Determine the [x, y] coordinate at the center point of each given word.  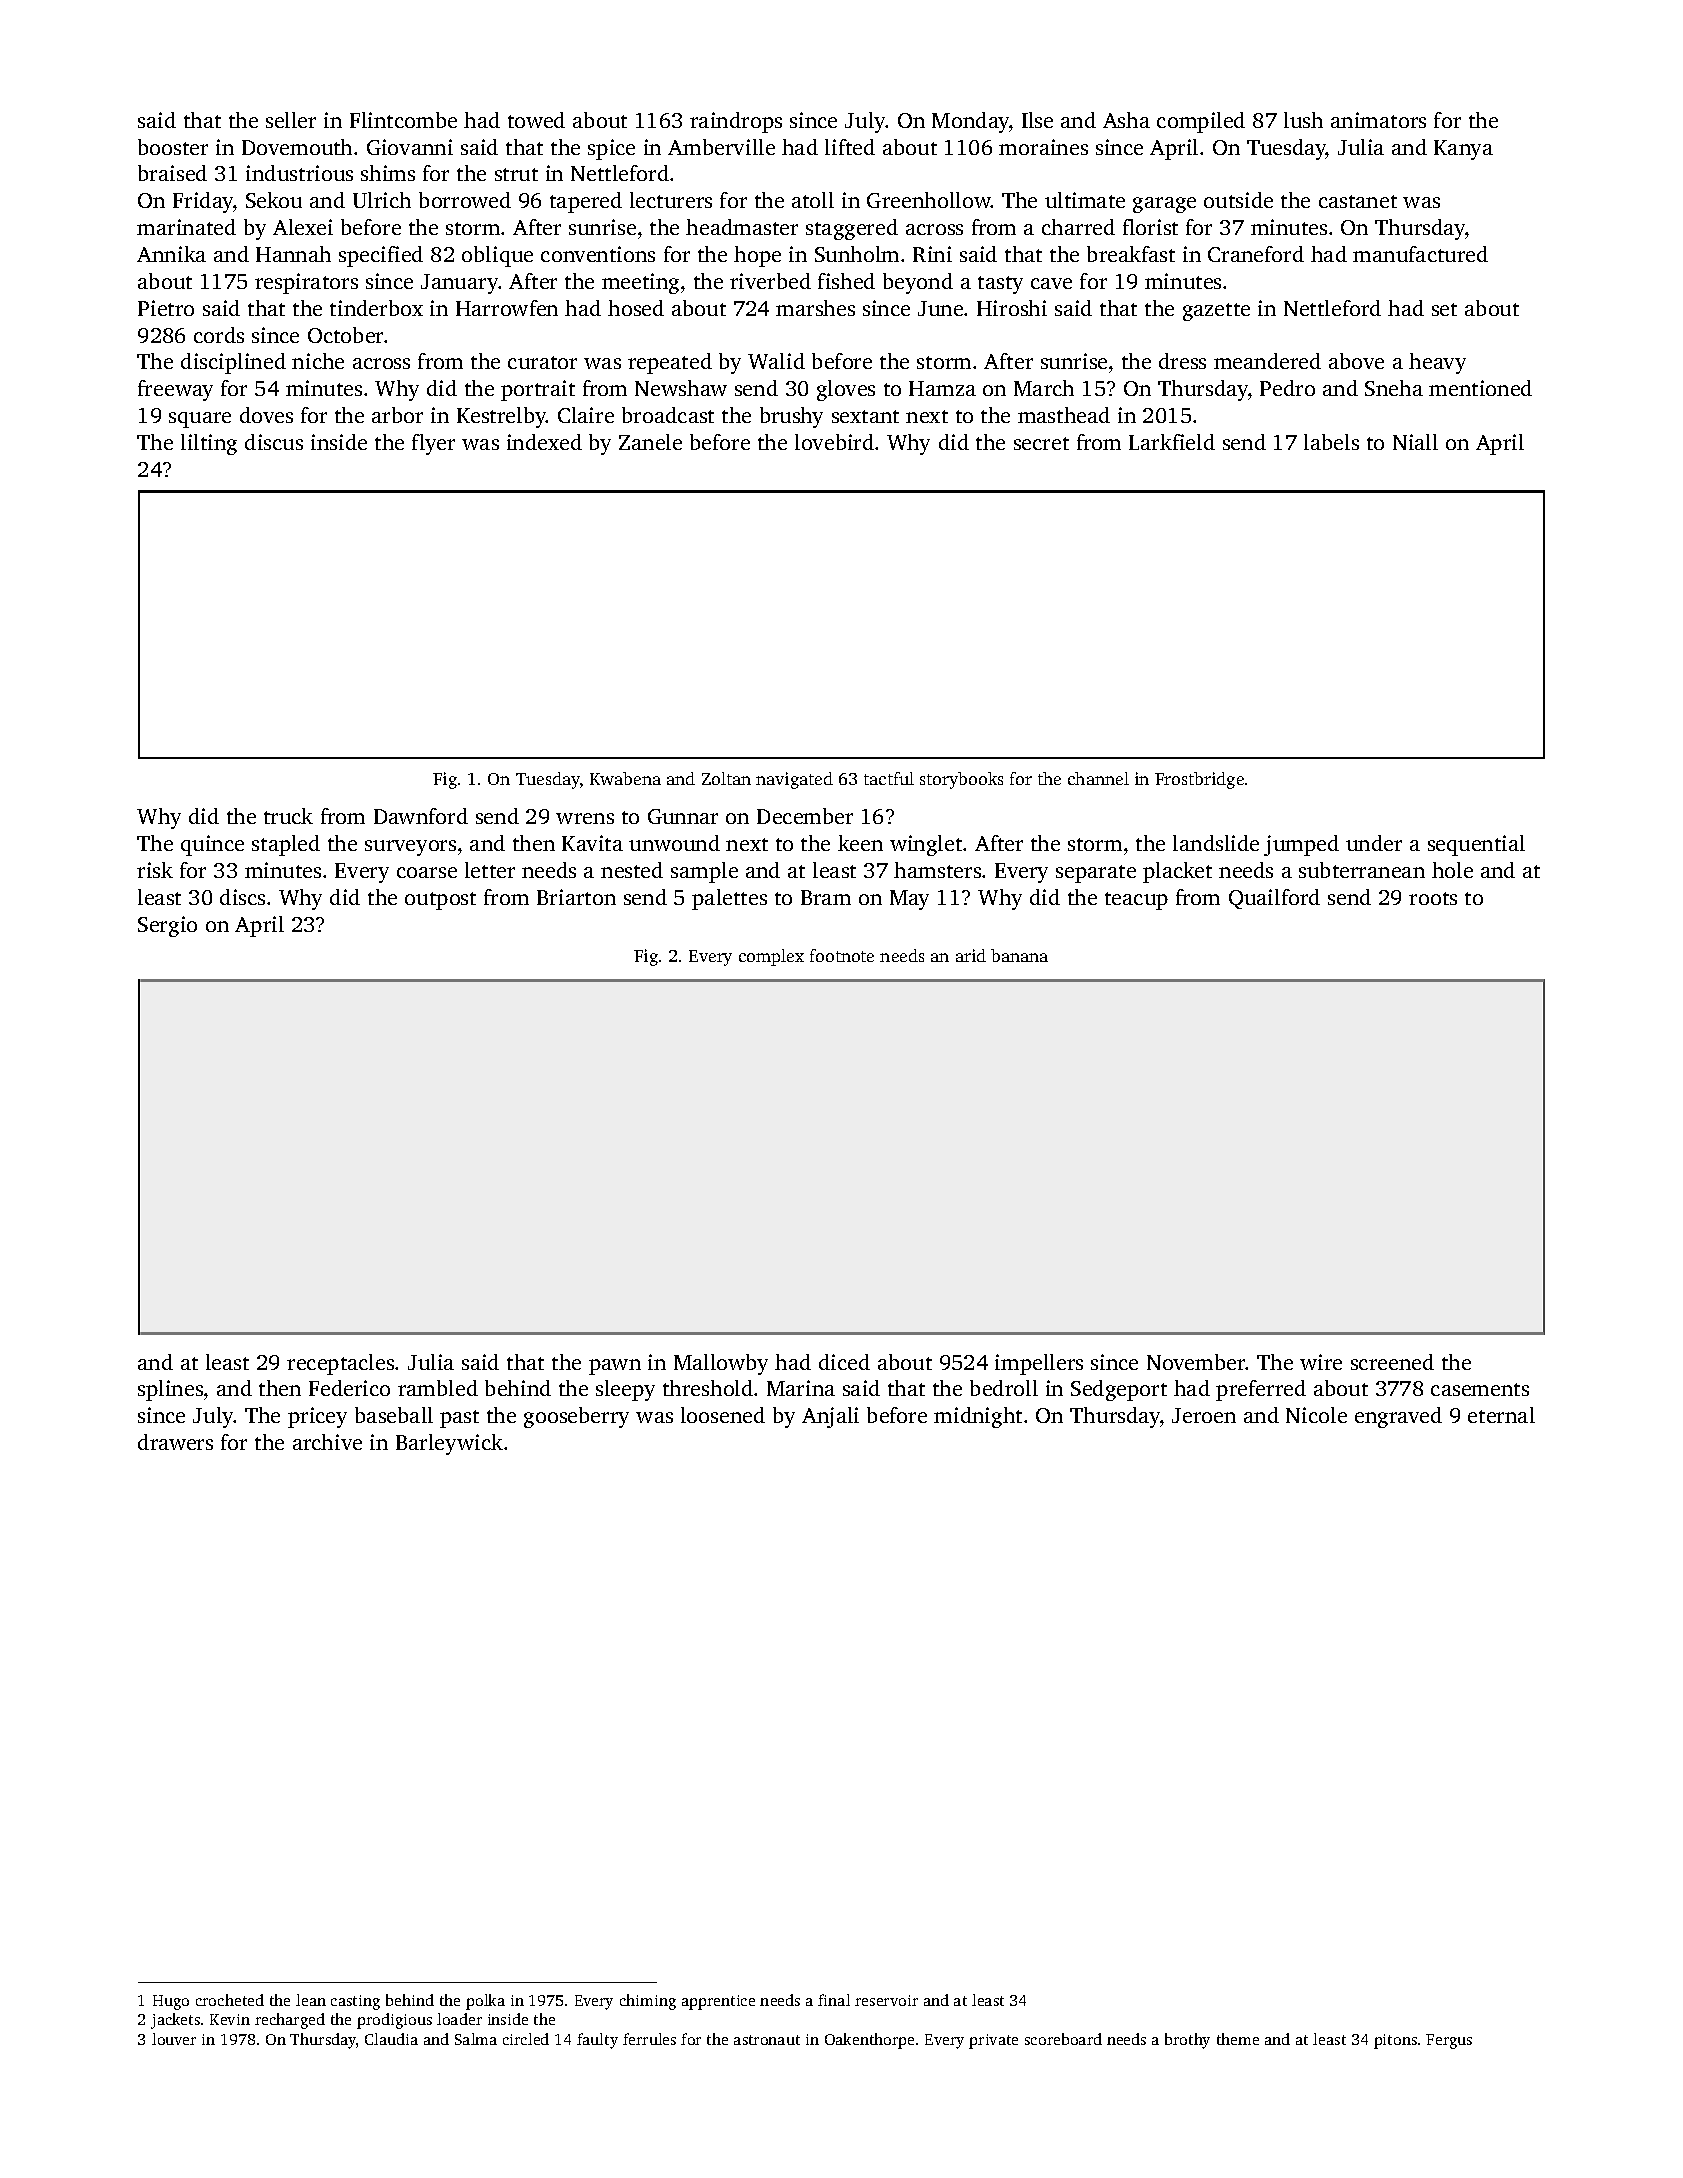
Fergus [1449, 2041]
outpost [440, 901]
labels [1331, 442]
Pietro [166, 308]
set [1444, 309]
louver [174, 2039]
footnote [842, 955]
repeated [670, 363]
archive [327, 1442]
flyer [433, 444]
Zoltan [726, 778]
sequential [1476, 845]
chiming [648, 2002]
